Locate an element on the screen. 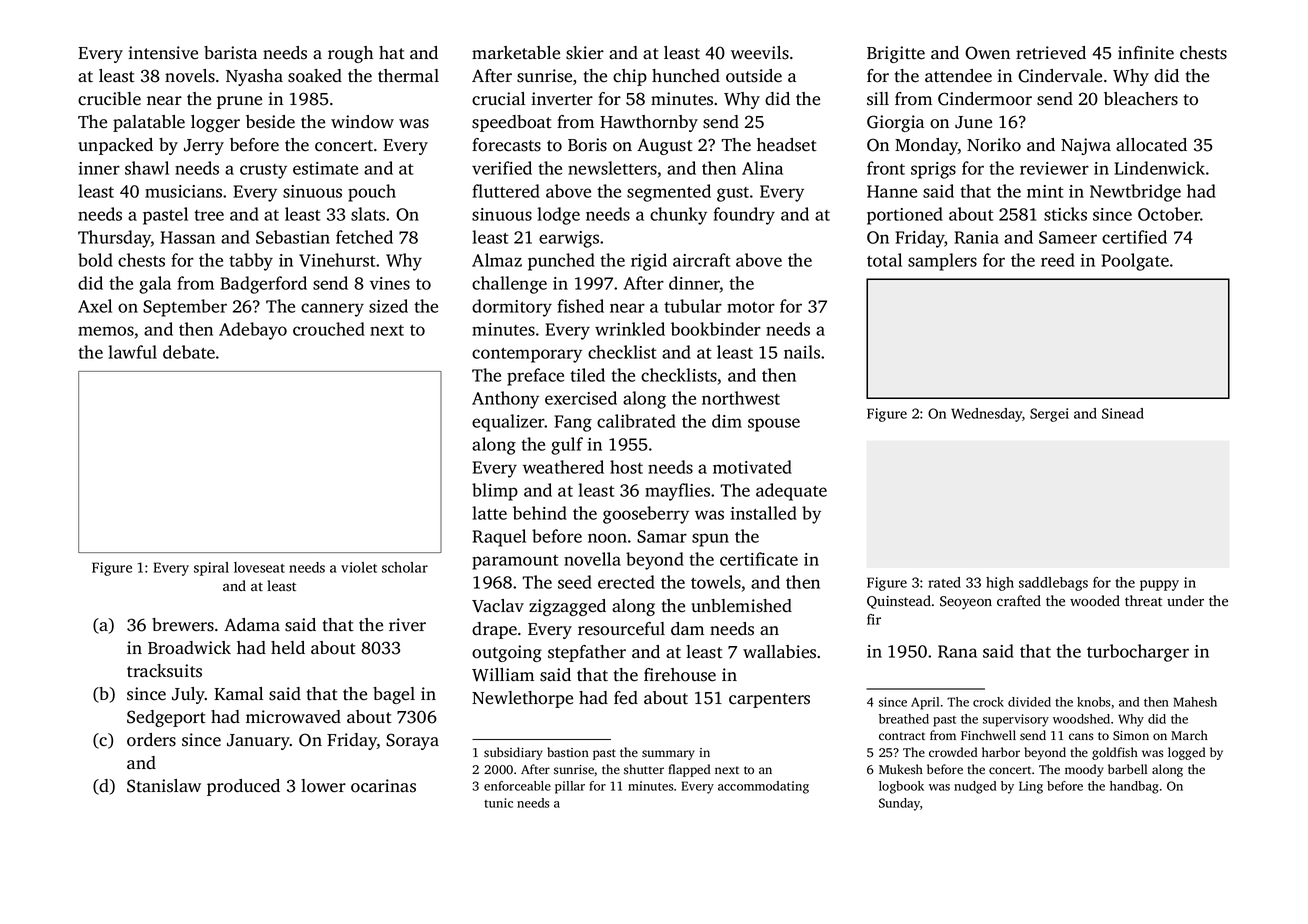 This screenshot has height=924, width=1308. William is located at coordinates (503, 675).
